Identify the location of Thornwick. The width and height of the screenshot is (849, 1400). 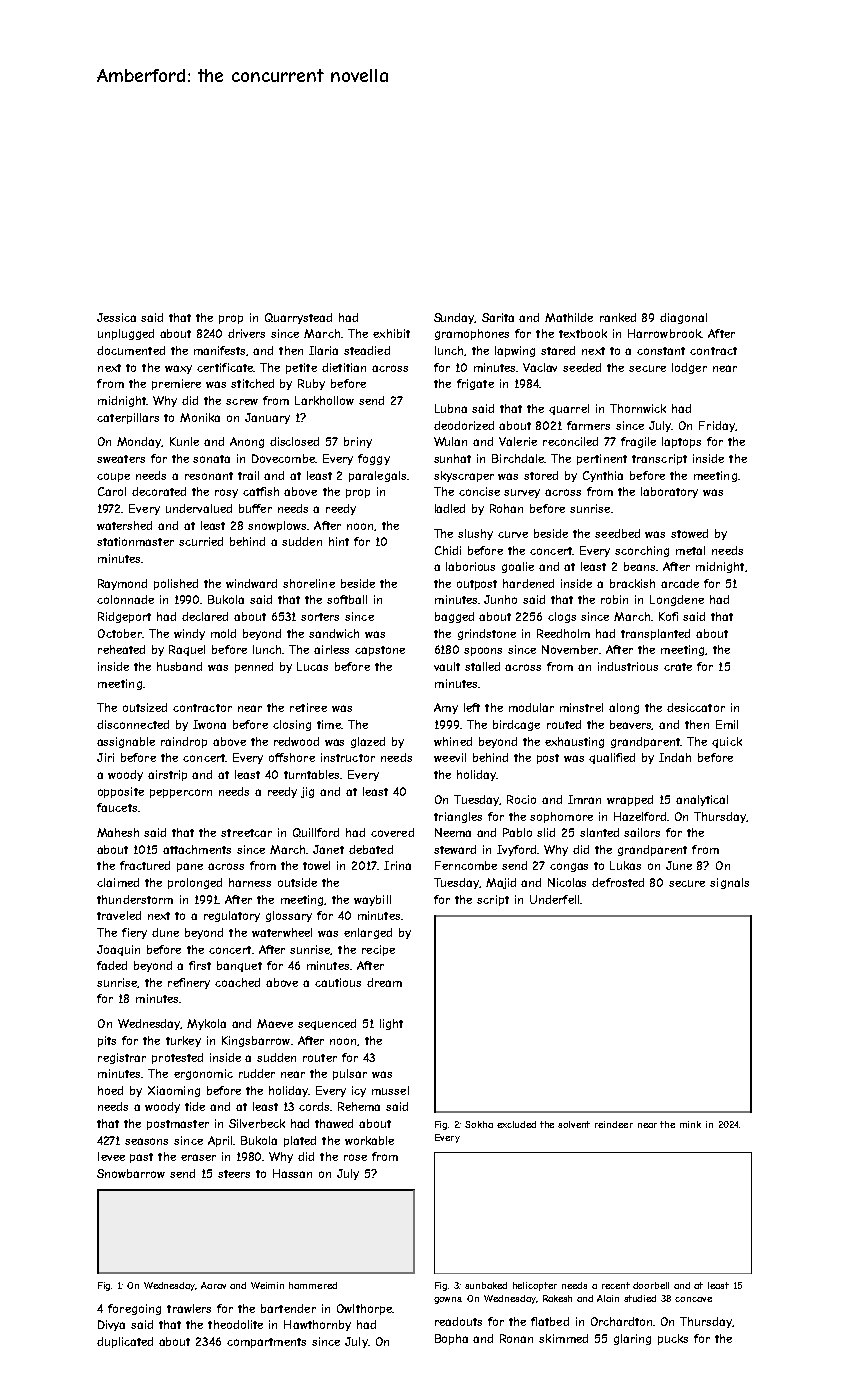
(638, 408).
